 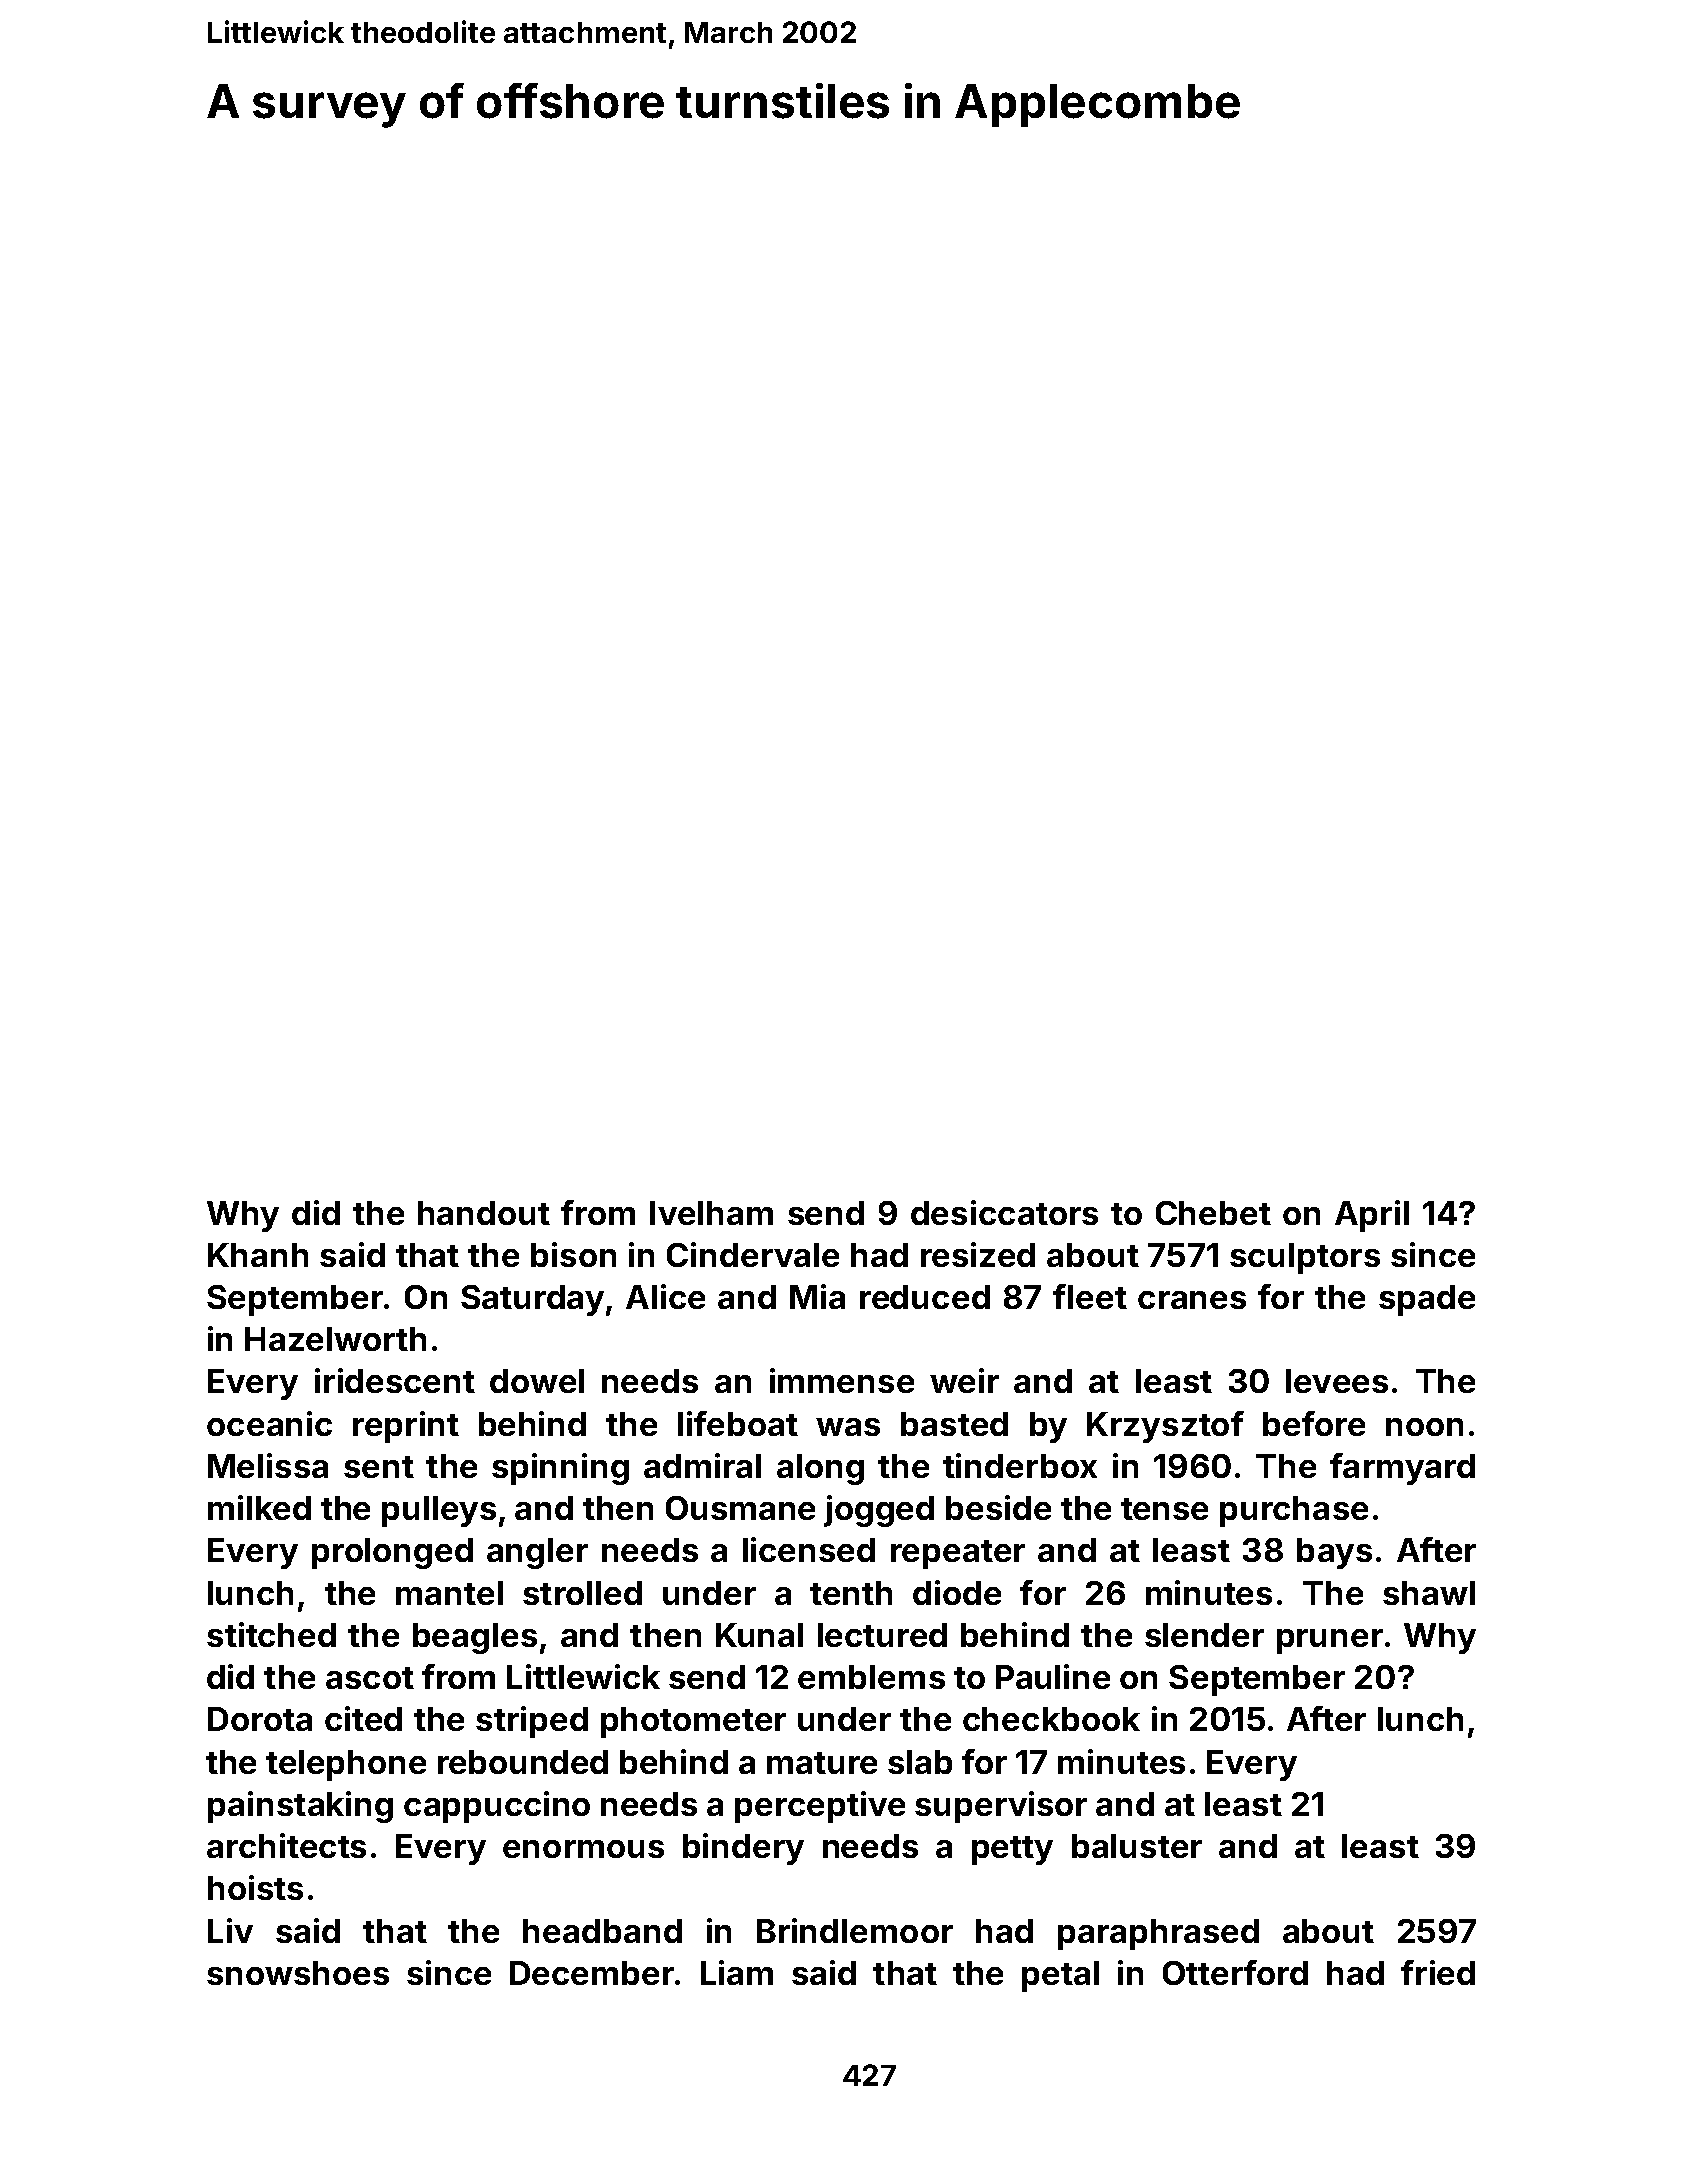 What do you see at coordinates (475, 1638) in the screenshot?
I see `beagles` at bounding box center [475, 1638].
